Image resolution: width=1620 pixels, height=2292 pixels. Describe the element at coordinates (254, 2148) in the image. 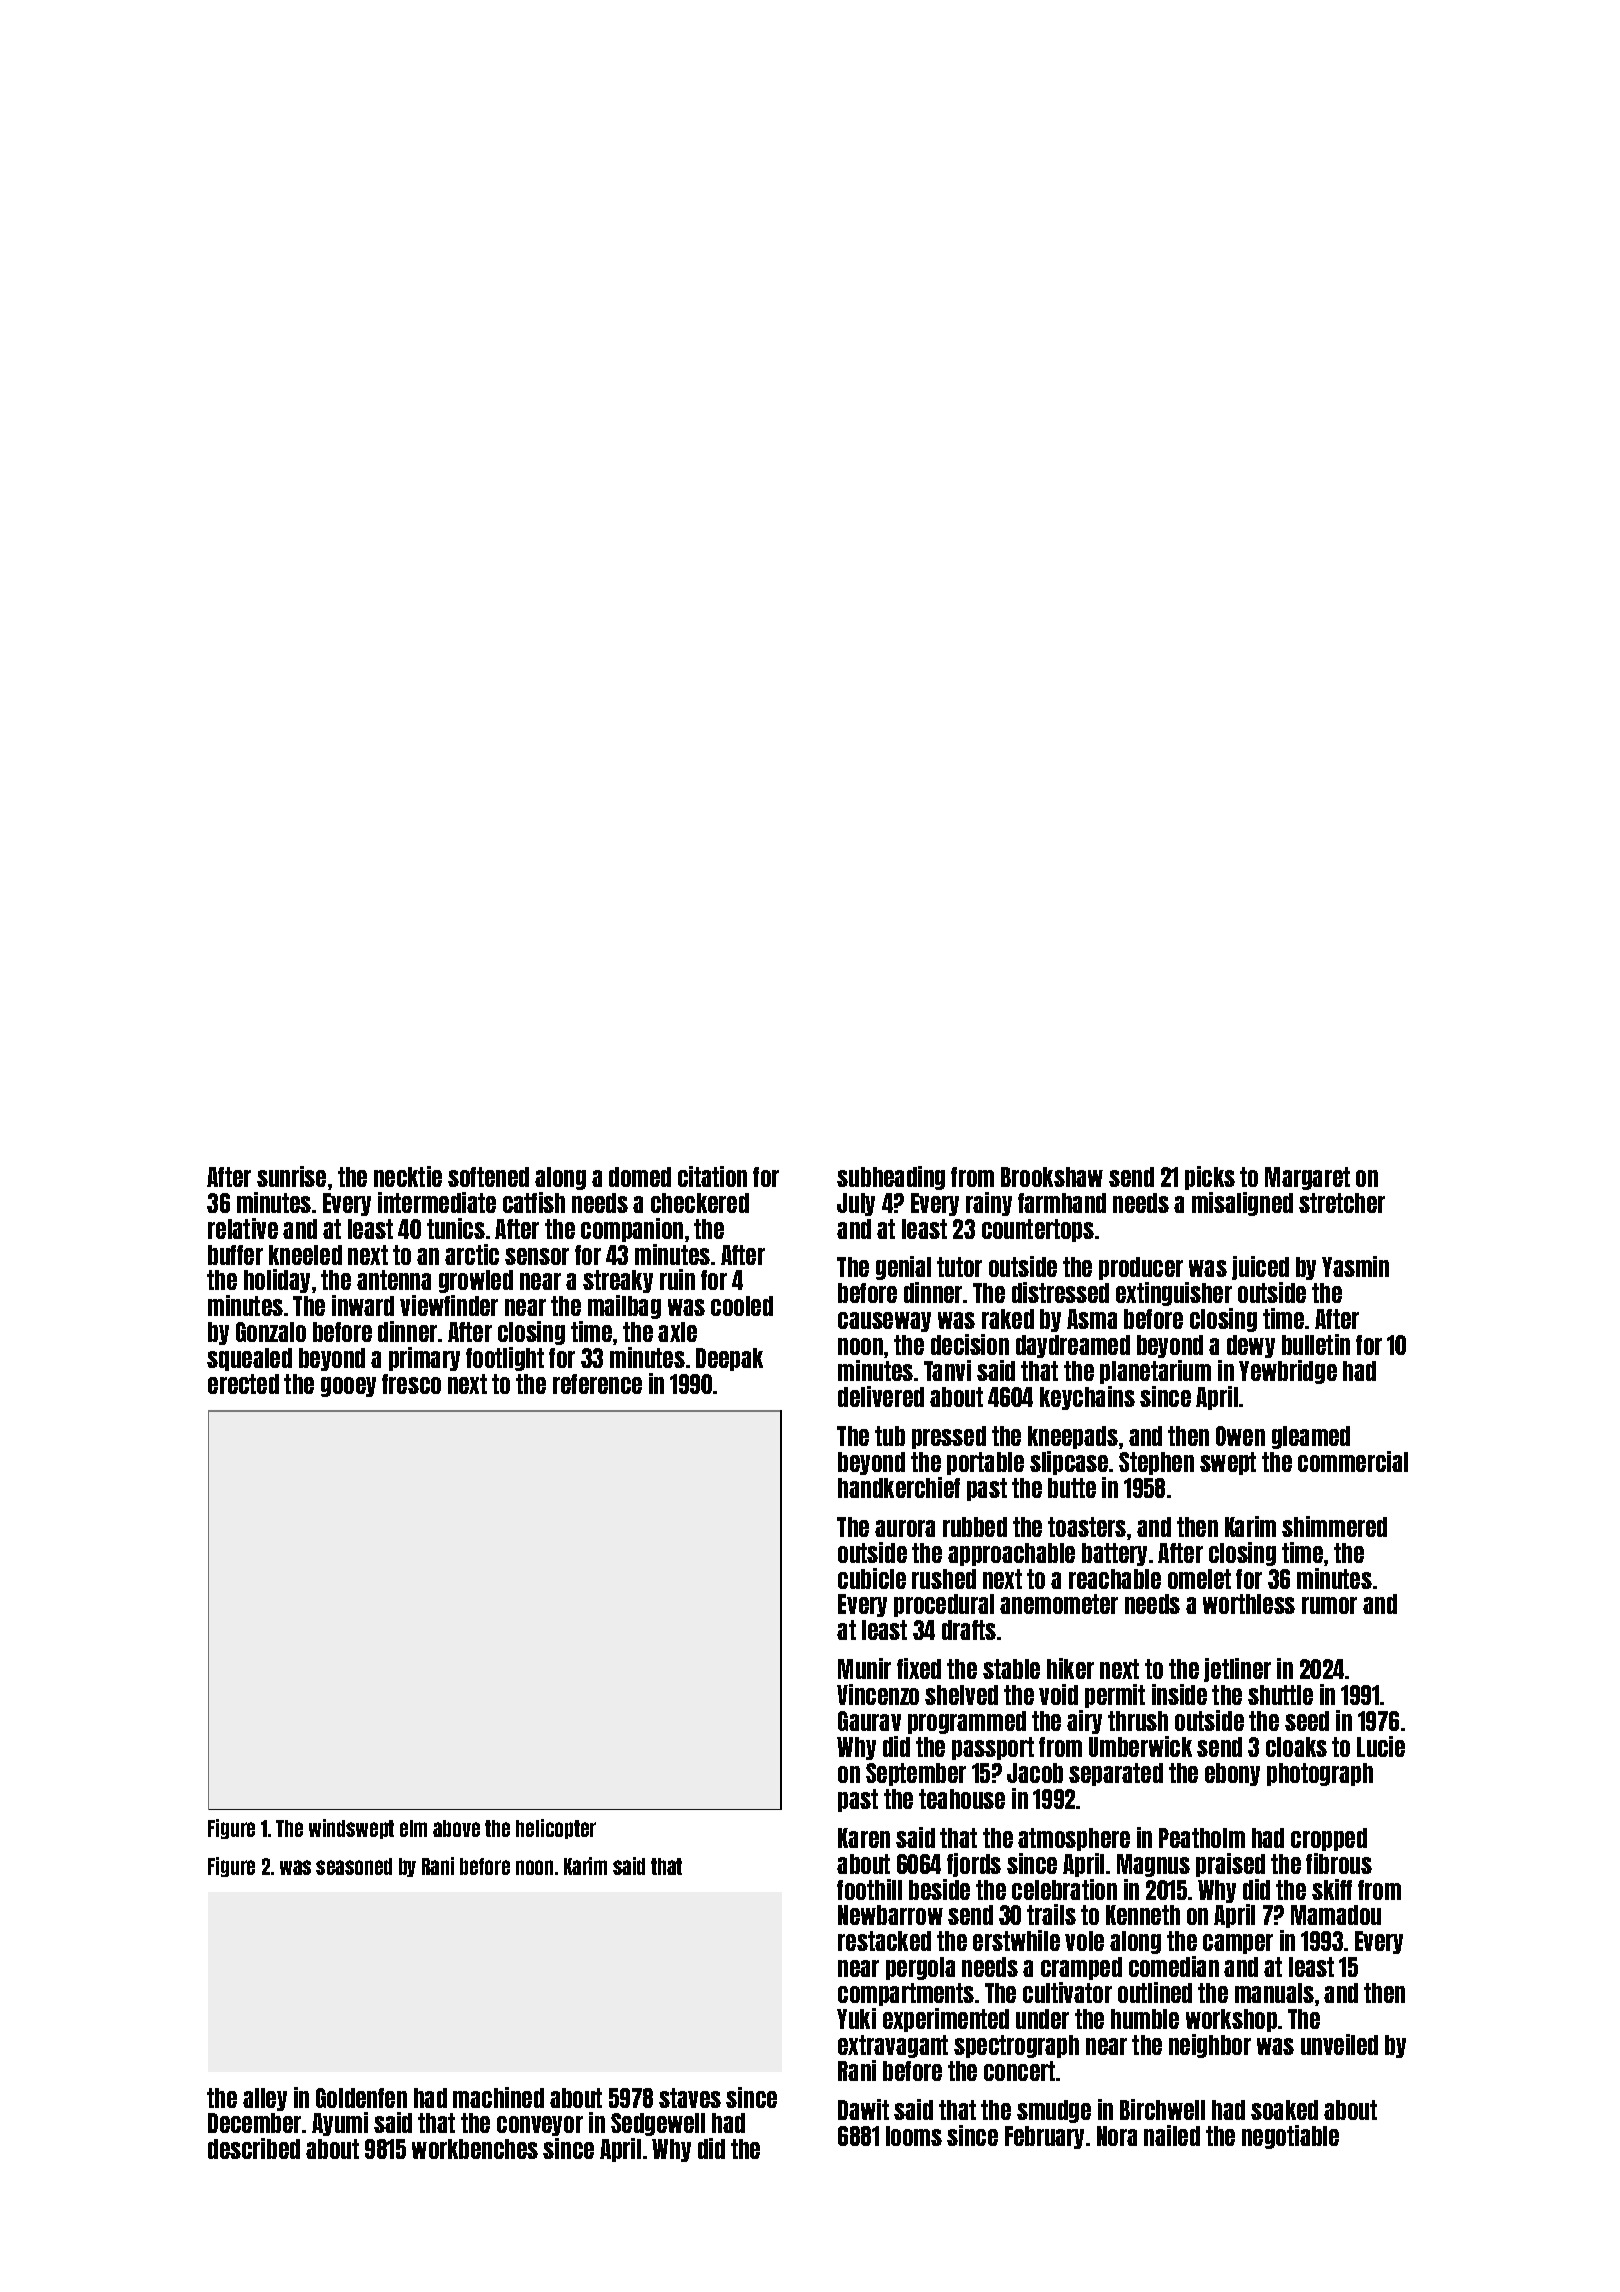

I see `described` at that location.
